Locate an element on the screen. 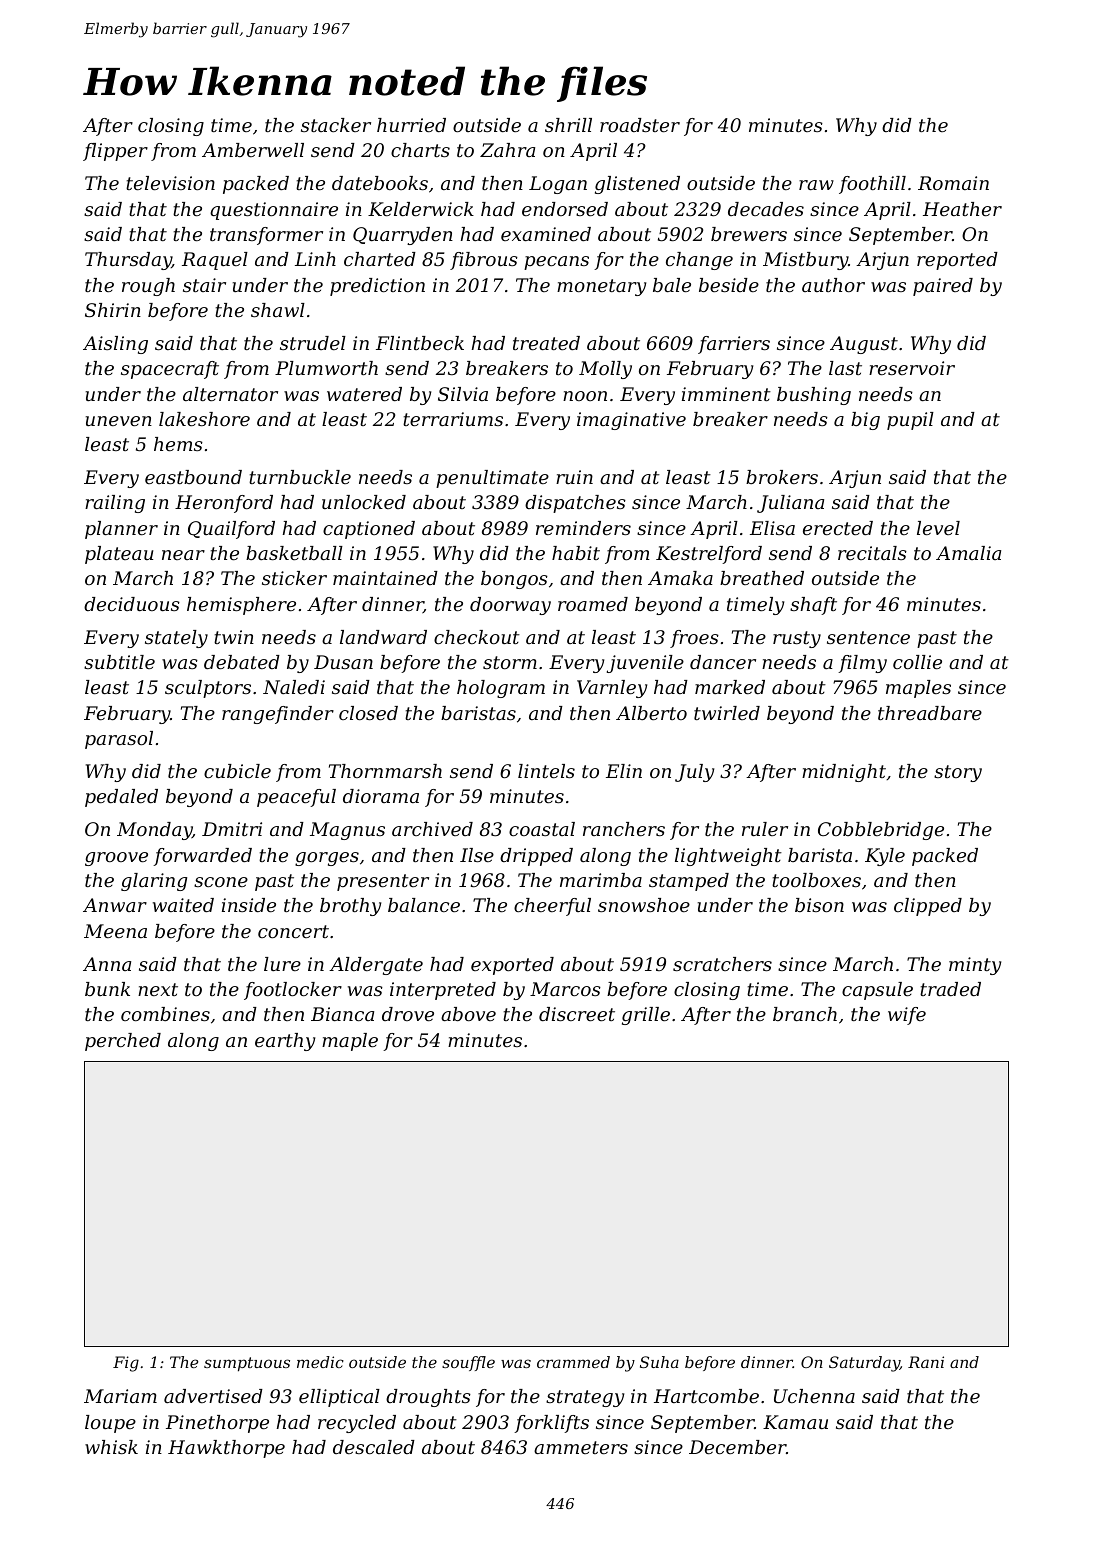 Image resolution: width=1093 pixels, height=1553 pixels. medic is located at coordinates (320, 1362).
